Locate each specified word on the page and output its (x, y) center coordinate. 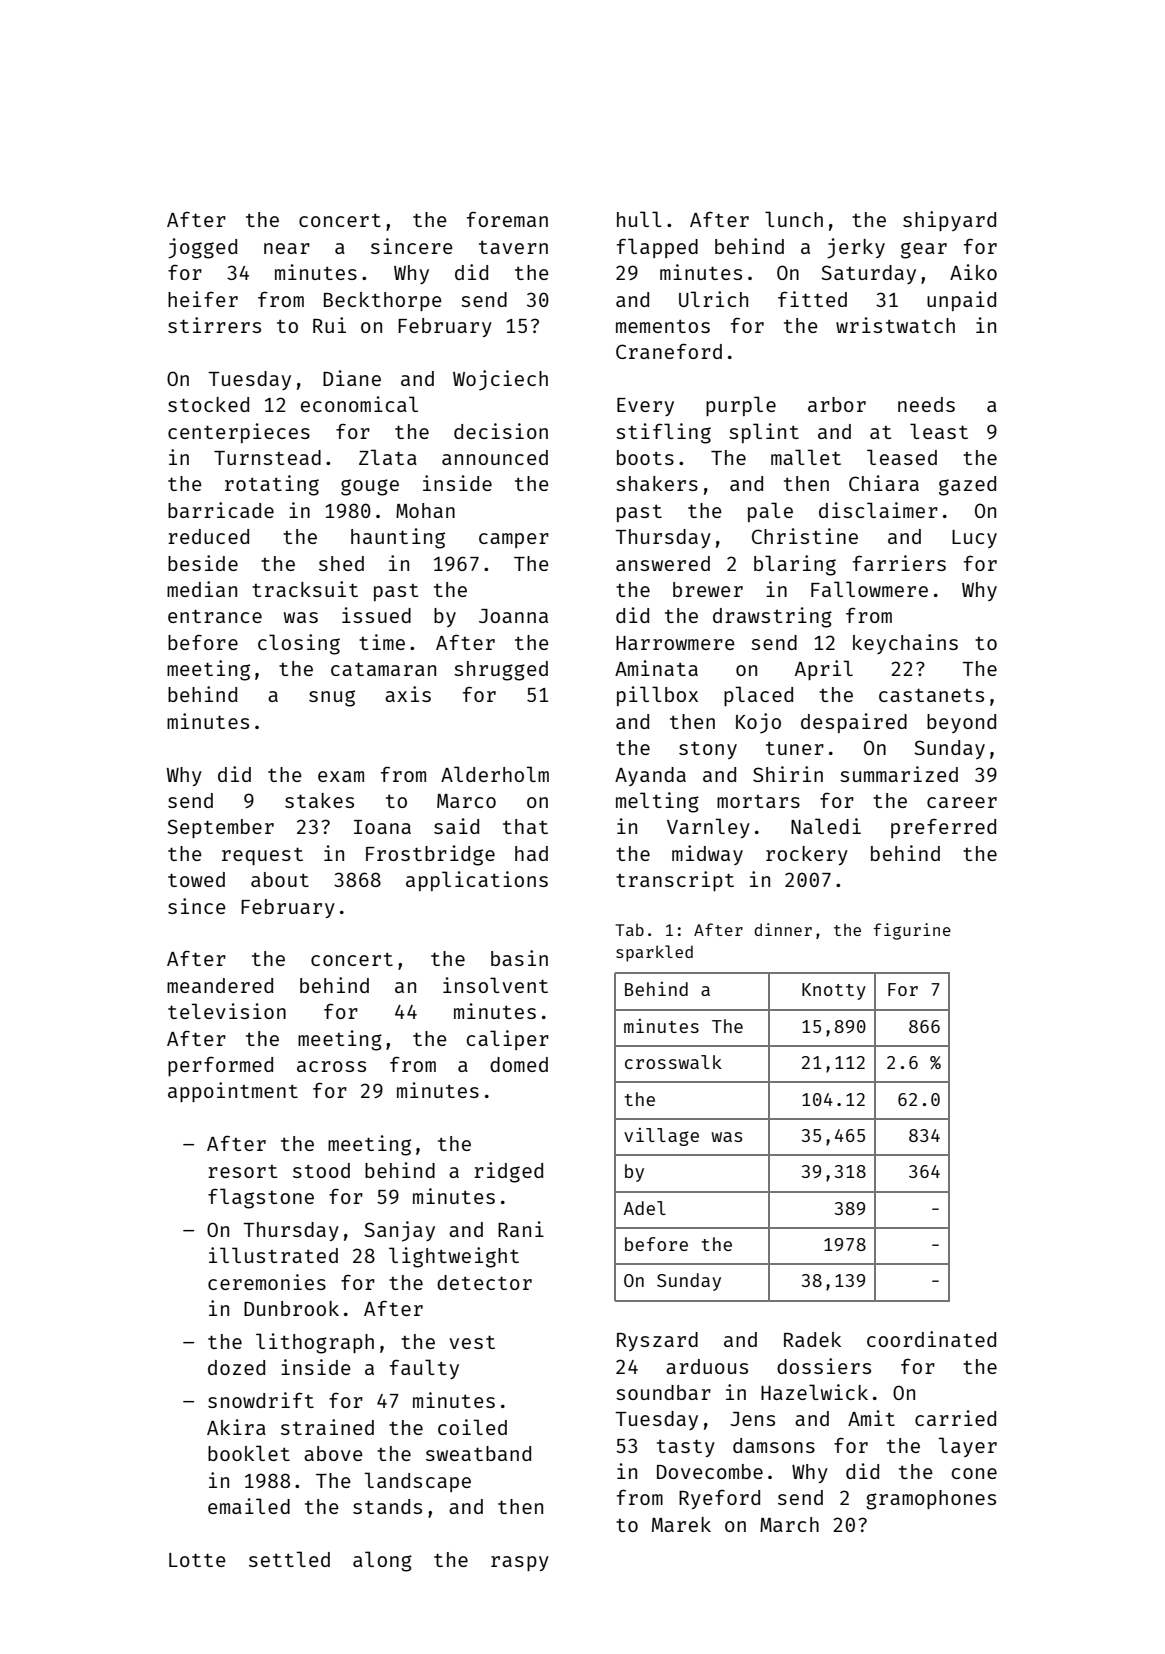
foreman (507, 219)
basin (519, 958)
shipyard (949, 221)
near (287, 248)
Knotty (834, 991)
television (227, 1011)
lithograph (315, 1343)
